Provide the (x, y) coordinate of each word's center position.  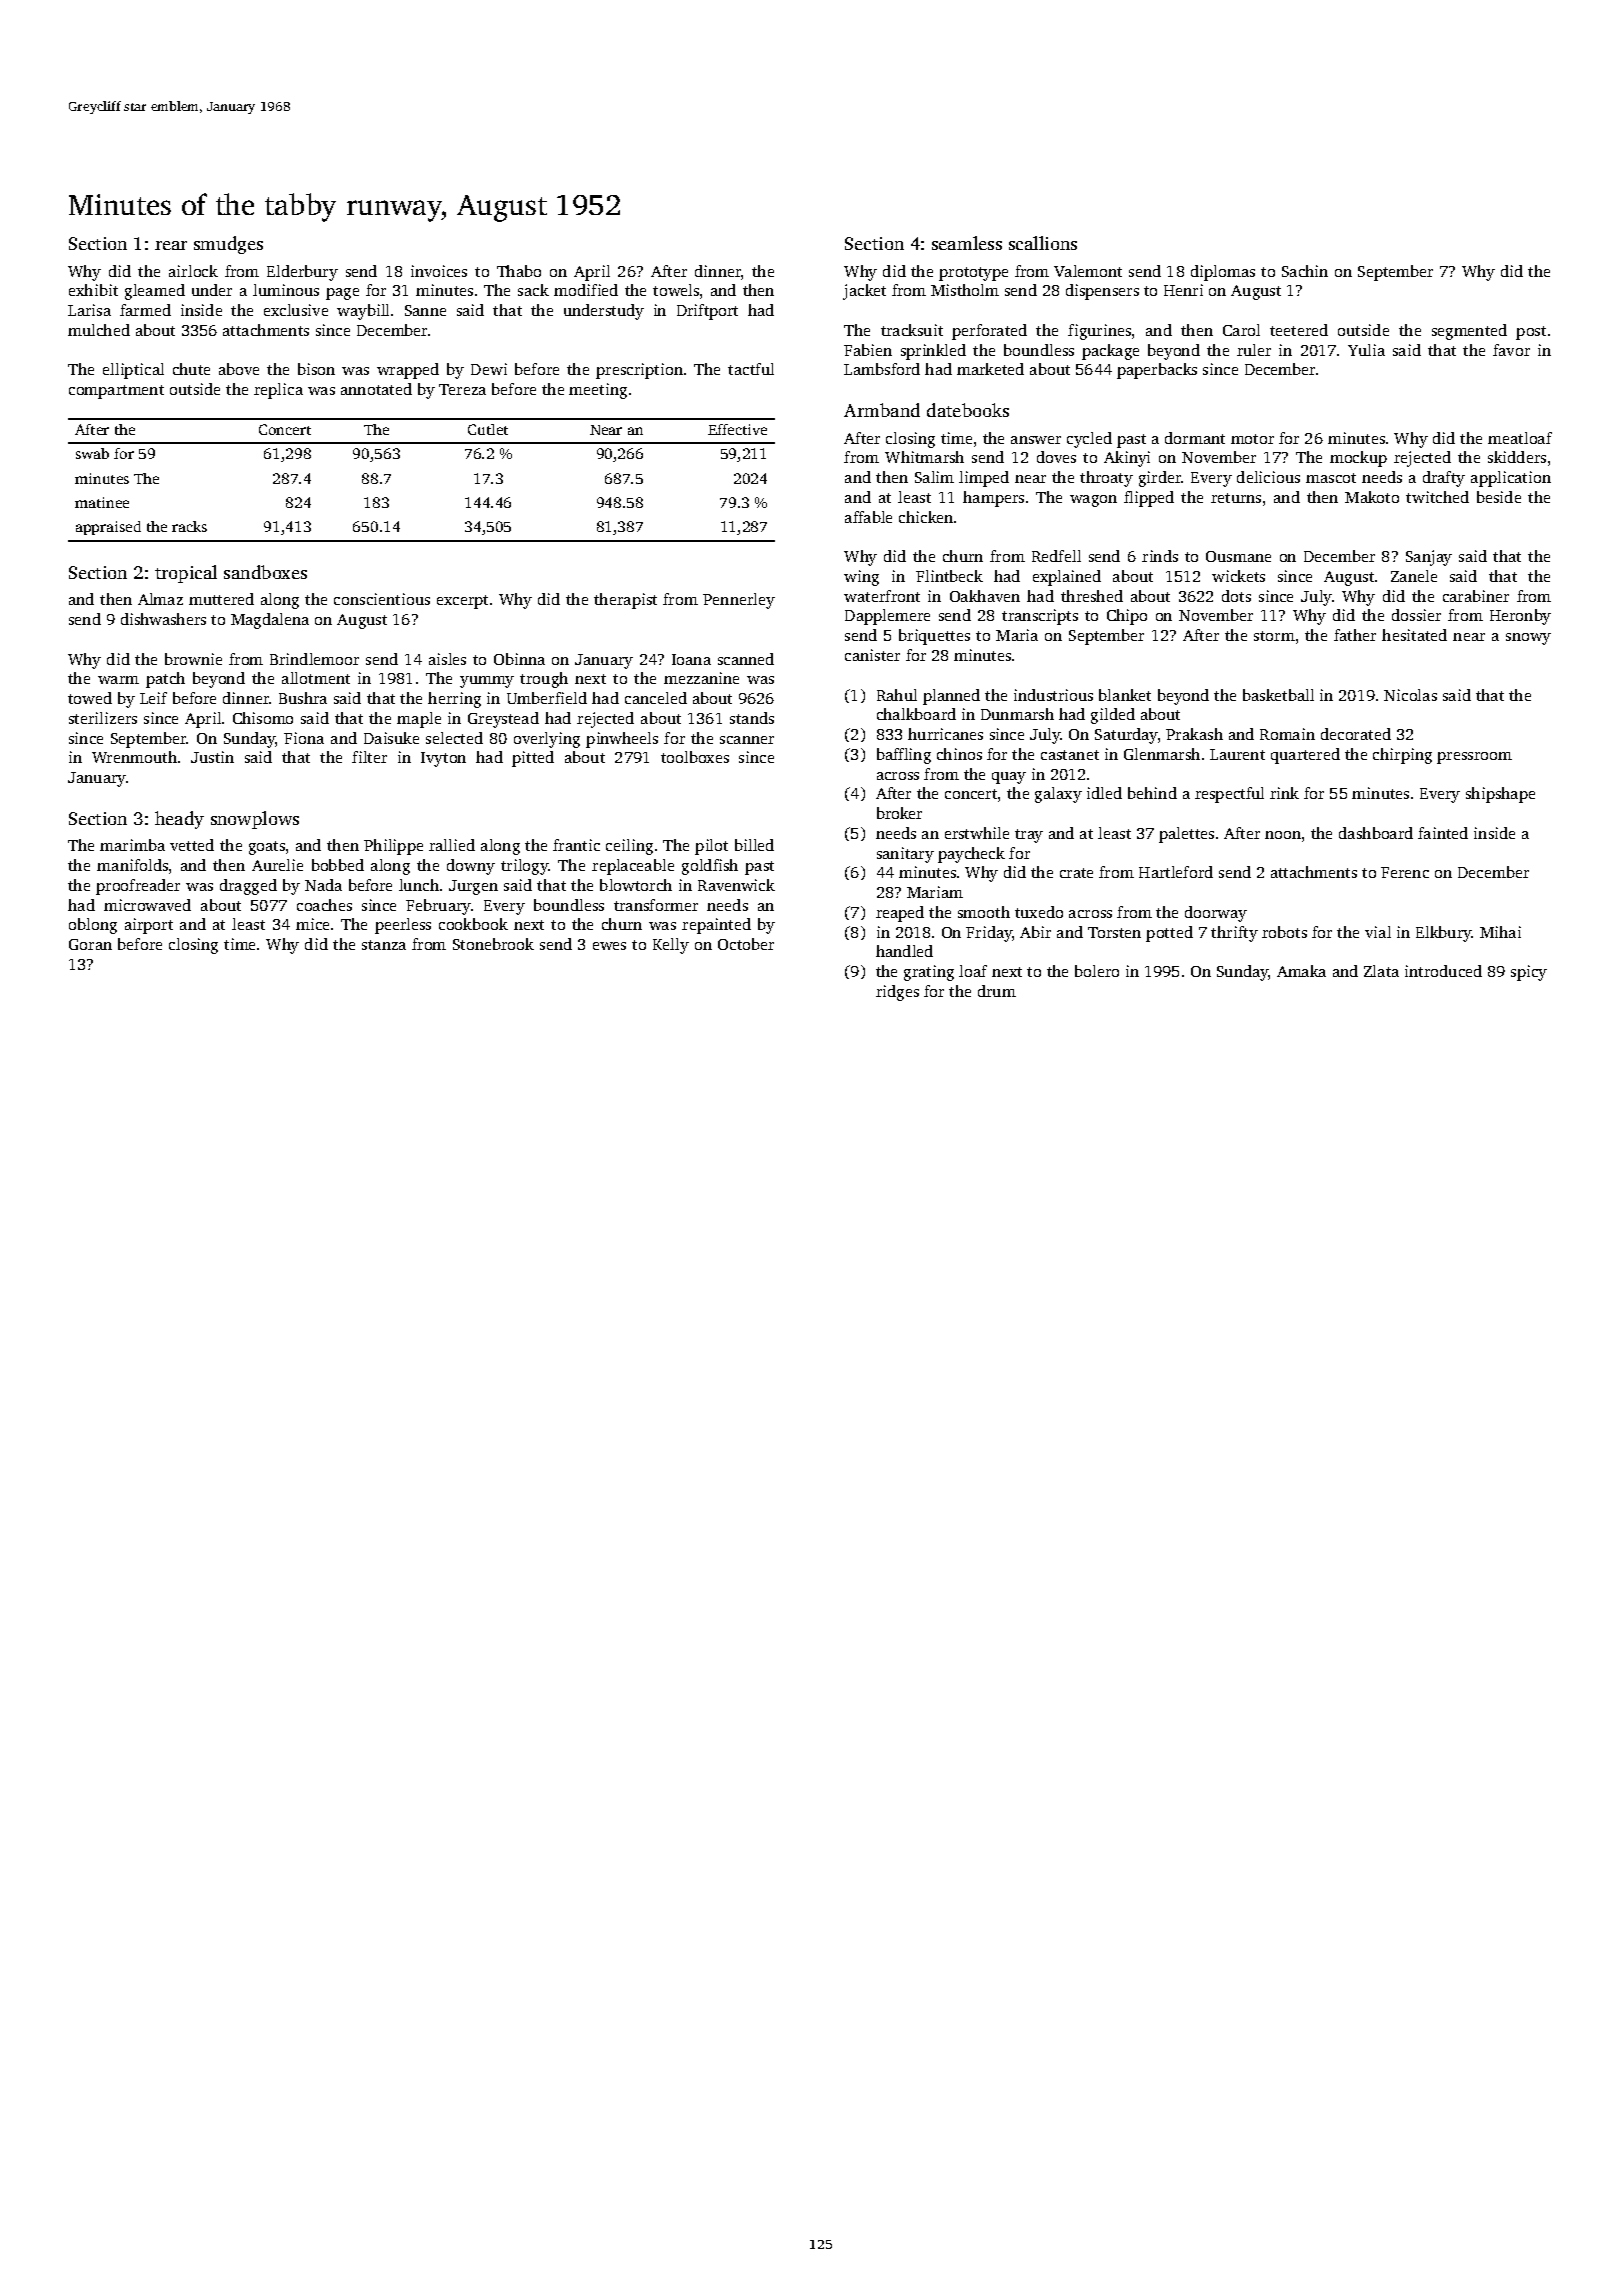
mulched (99, 330)
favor (1511, 350)
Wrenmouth (134, 757)
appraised (108, 528)
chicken (926, 517)
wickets (1238, 576)
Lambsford (882, 369)
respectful (1229, 795)
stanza (384, 945)
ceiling (629, 847)
